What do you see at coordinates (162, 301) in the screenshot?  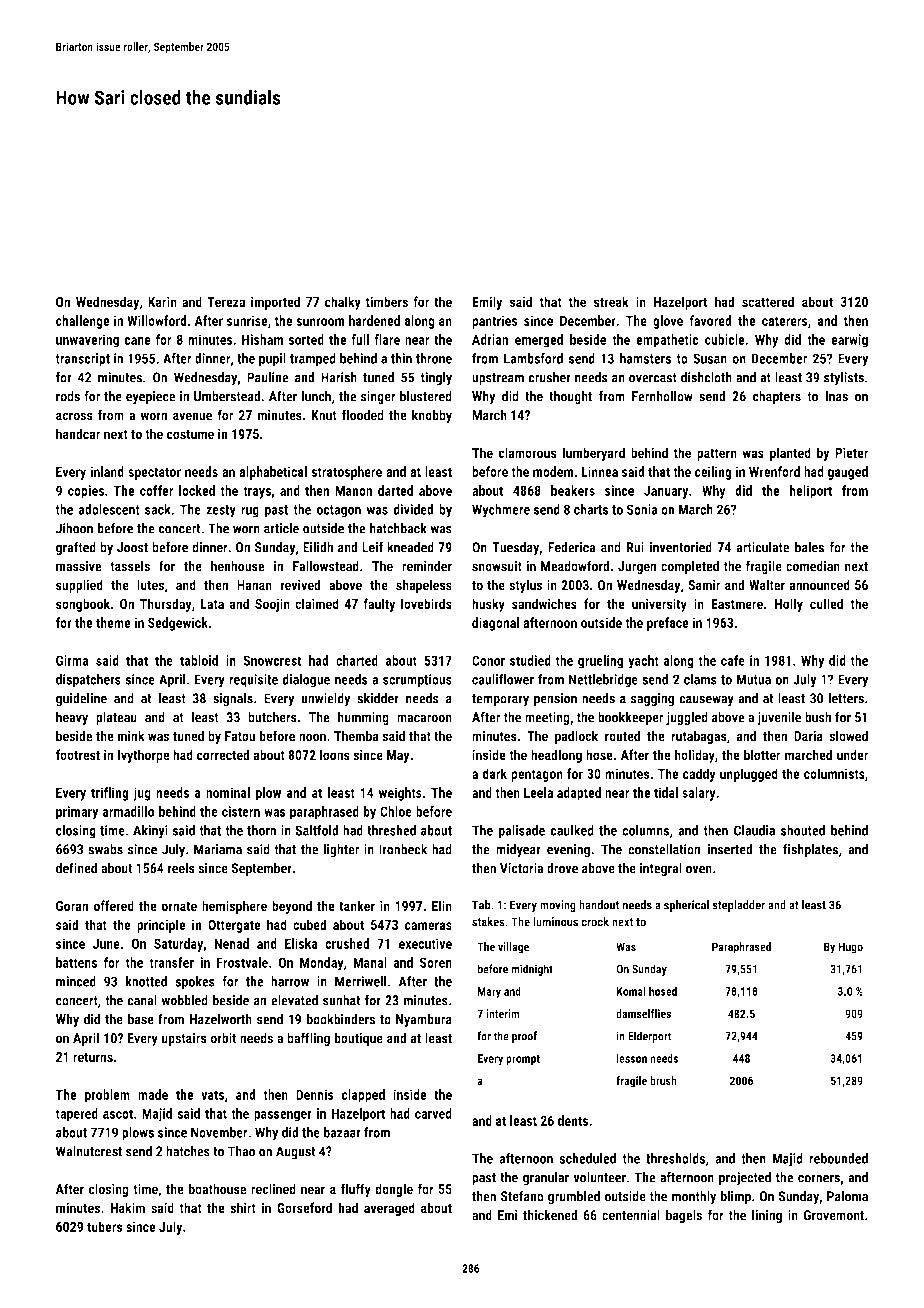 I see `Karin` at bounding box center [162, 301].
